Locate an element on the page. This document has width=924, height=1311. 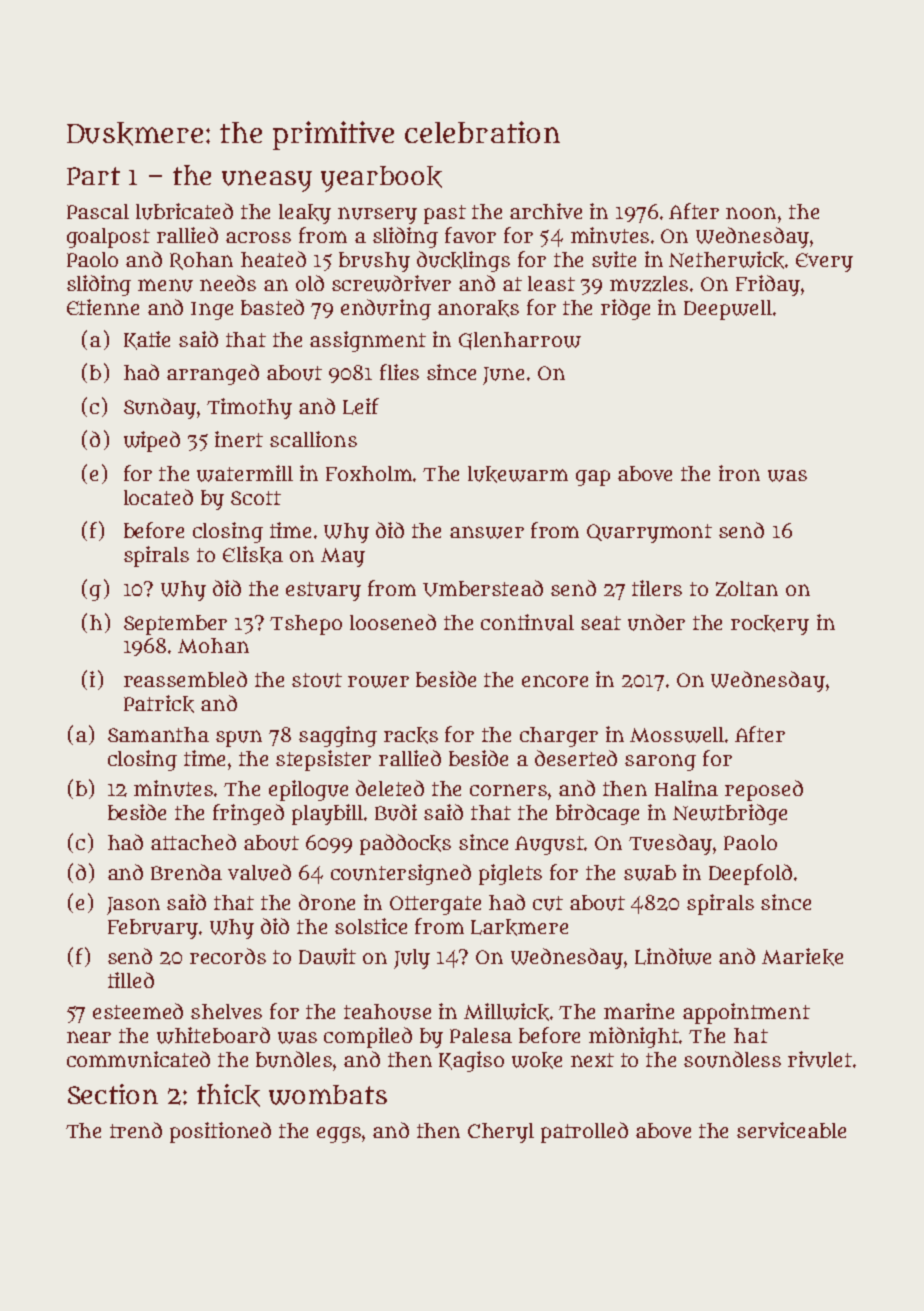
needs is located at coordinates (228, 283).
